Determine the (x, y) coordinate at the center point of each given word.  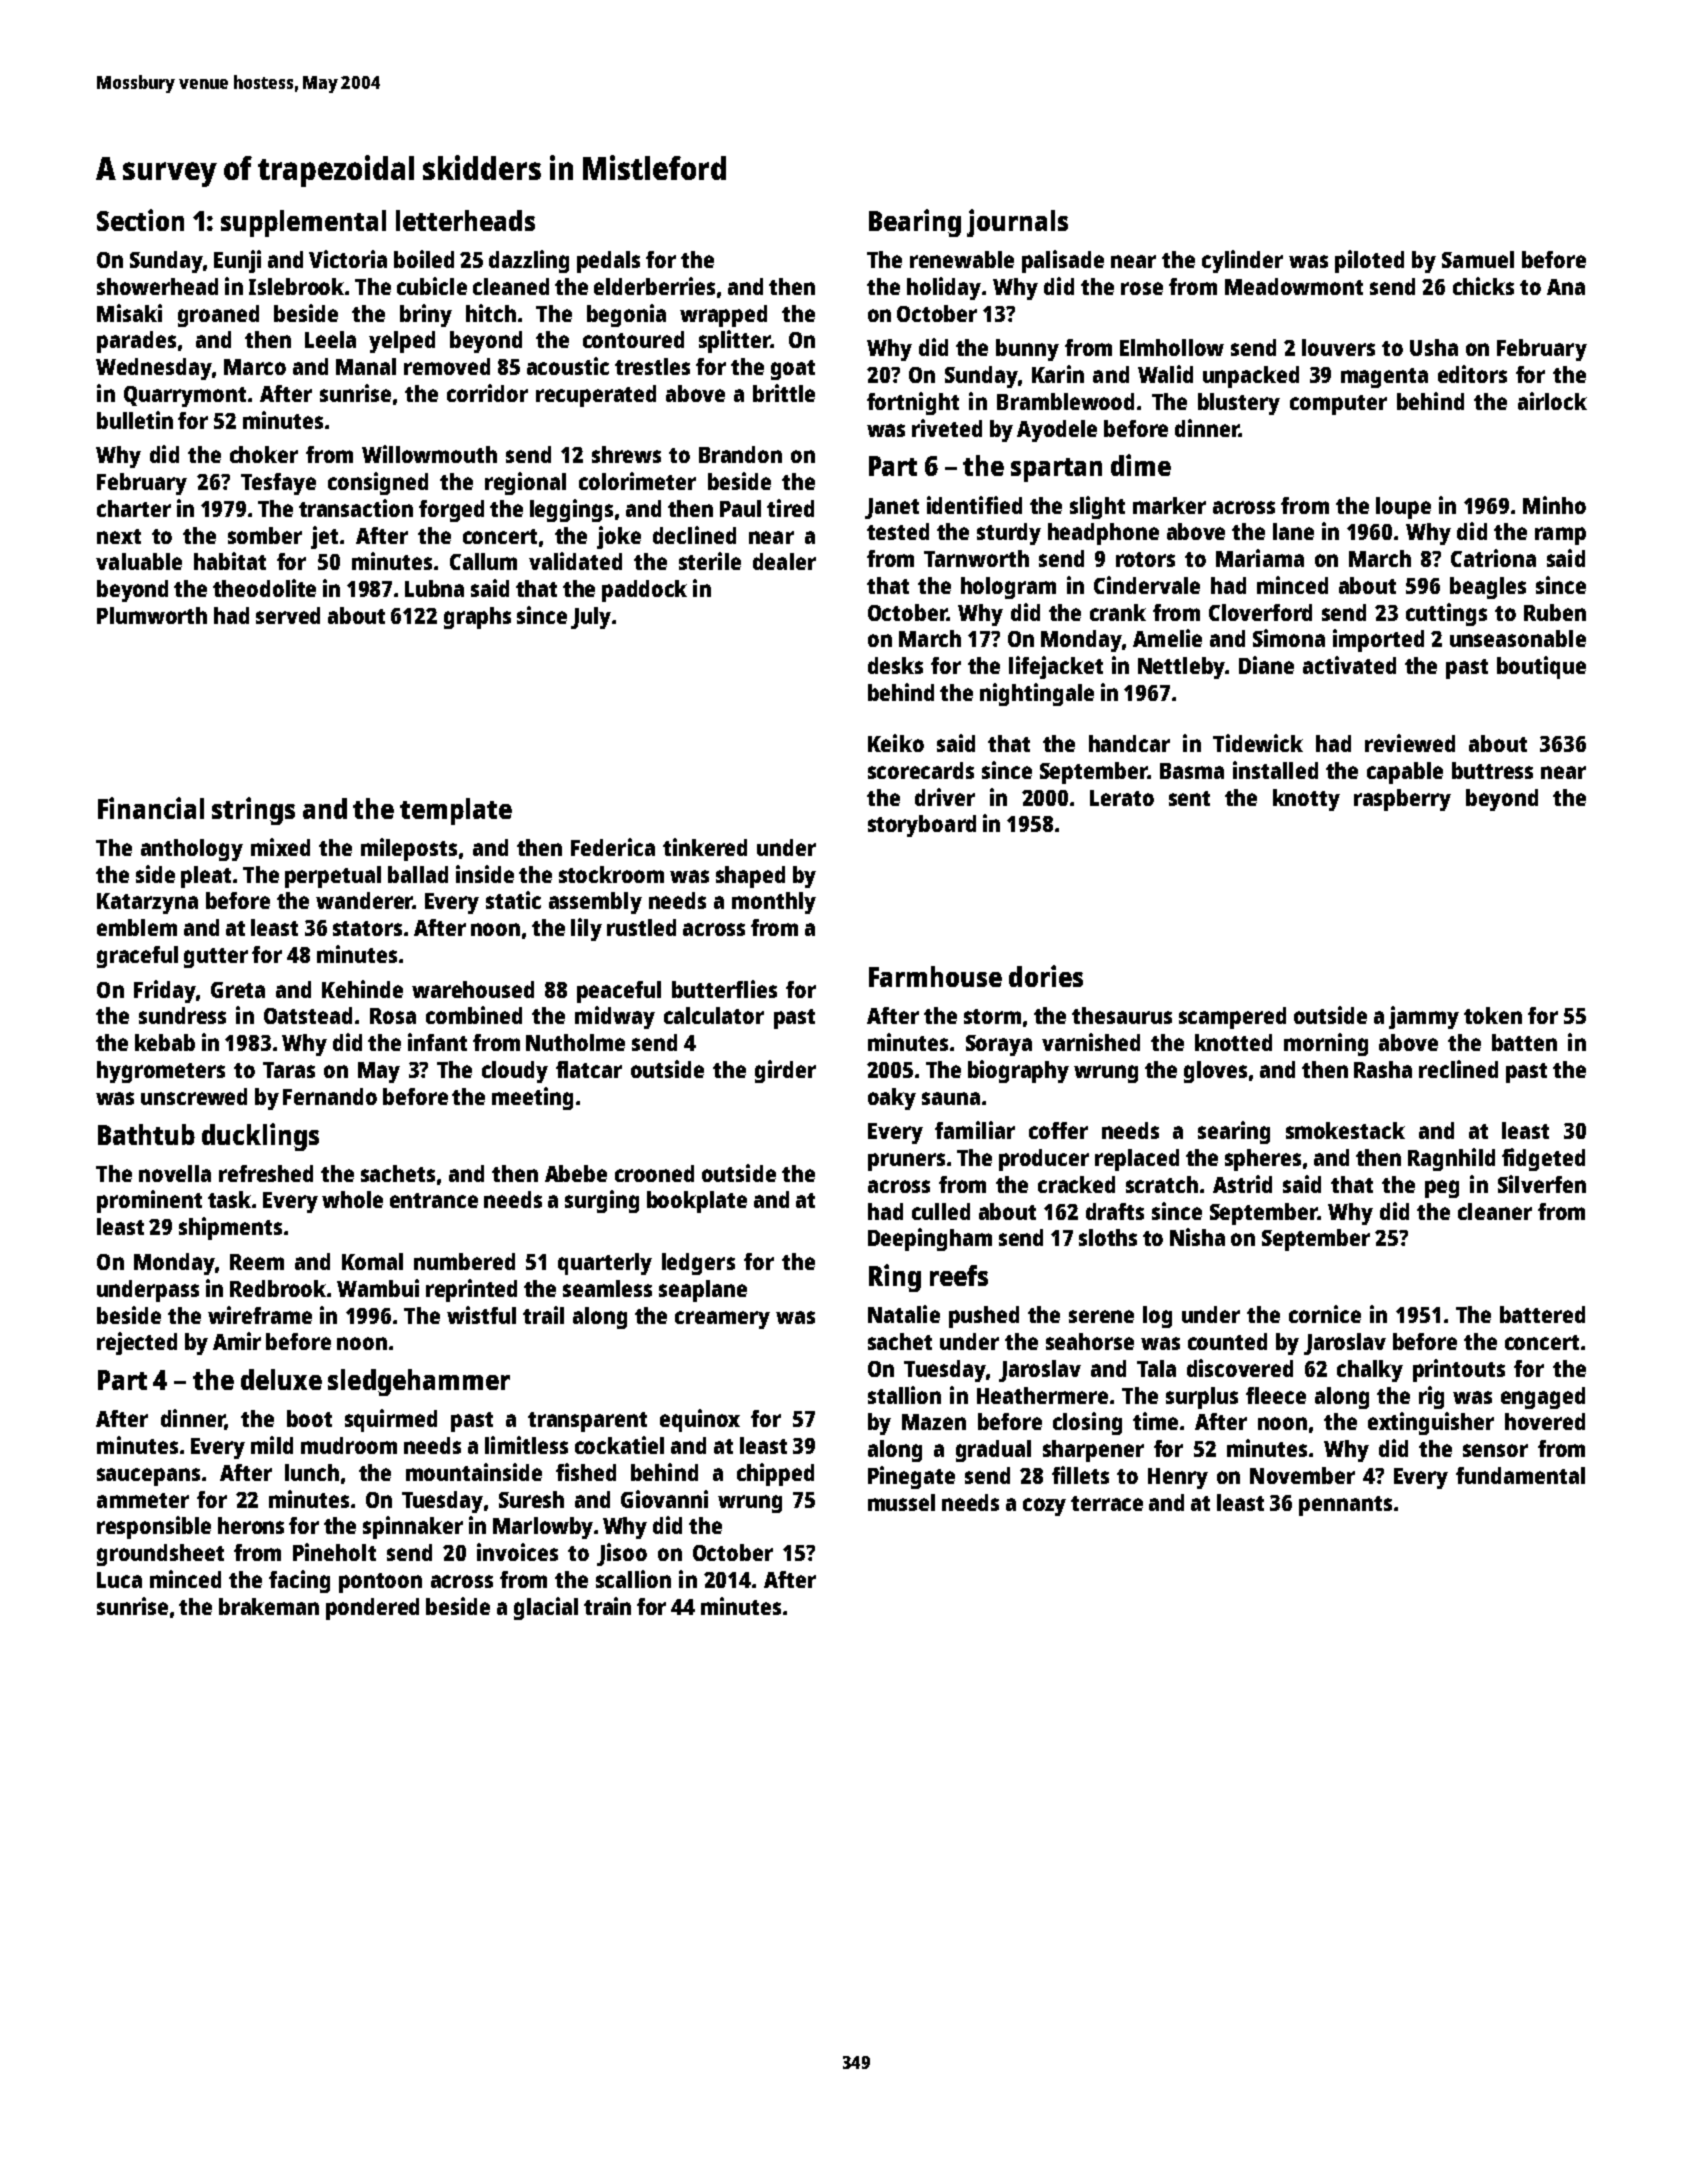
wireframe (260, 1315)
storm (992, 1016)
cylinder (1242, 261)
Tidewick (1258, 743)
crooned (654, 1173)
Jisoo (622, 1554)
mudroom (349, 1445)
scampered (1232, 1018)
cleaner (1495, 1211)
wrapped (723, 316)
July (591, 618)
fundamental (1520, 1475)
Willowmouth (429, 454)
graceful (137, 957)
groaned (218, 316)
